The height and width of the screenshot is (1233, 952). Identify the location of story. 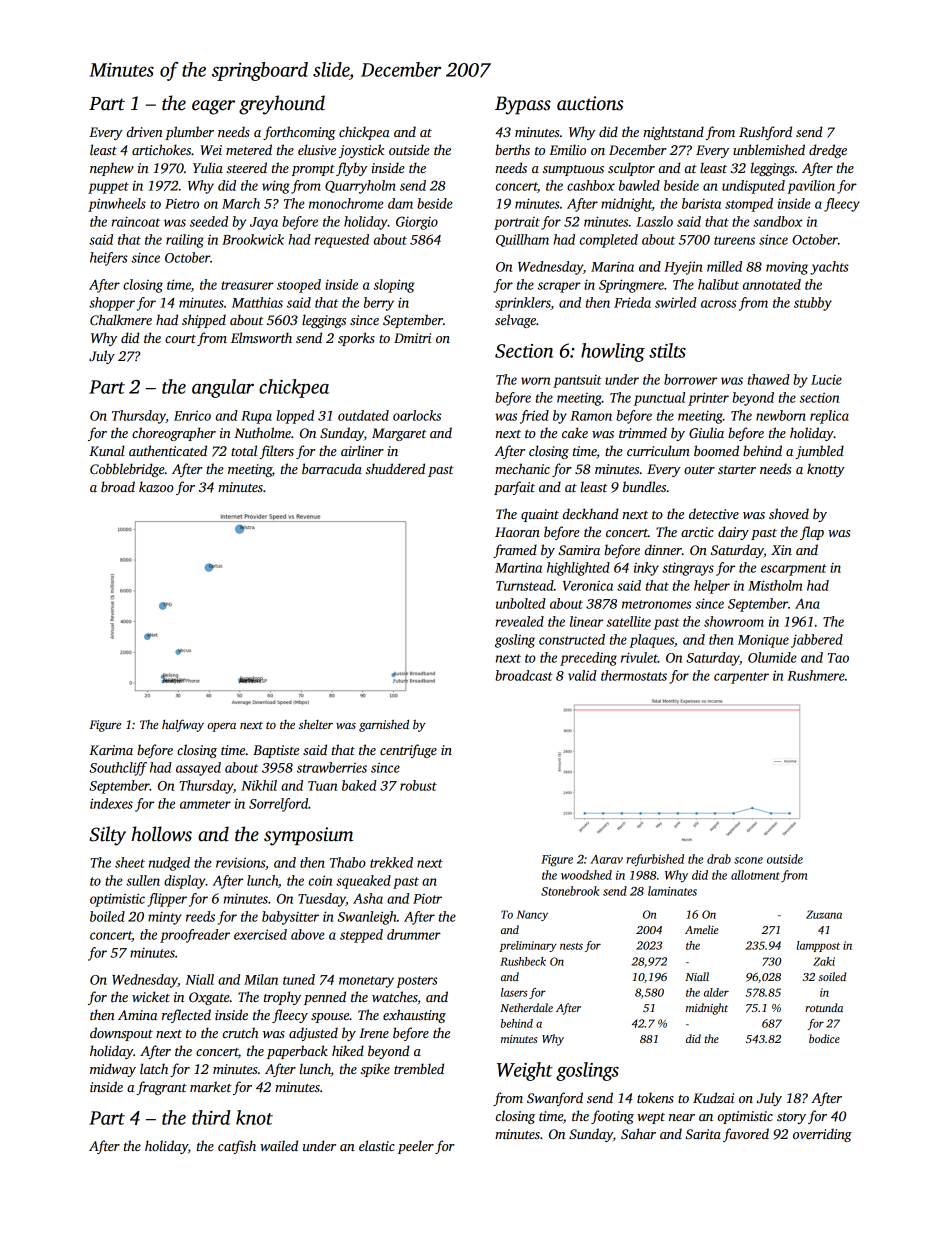
(791, 1118).
